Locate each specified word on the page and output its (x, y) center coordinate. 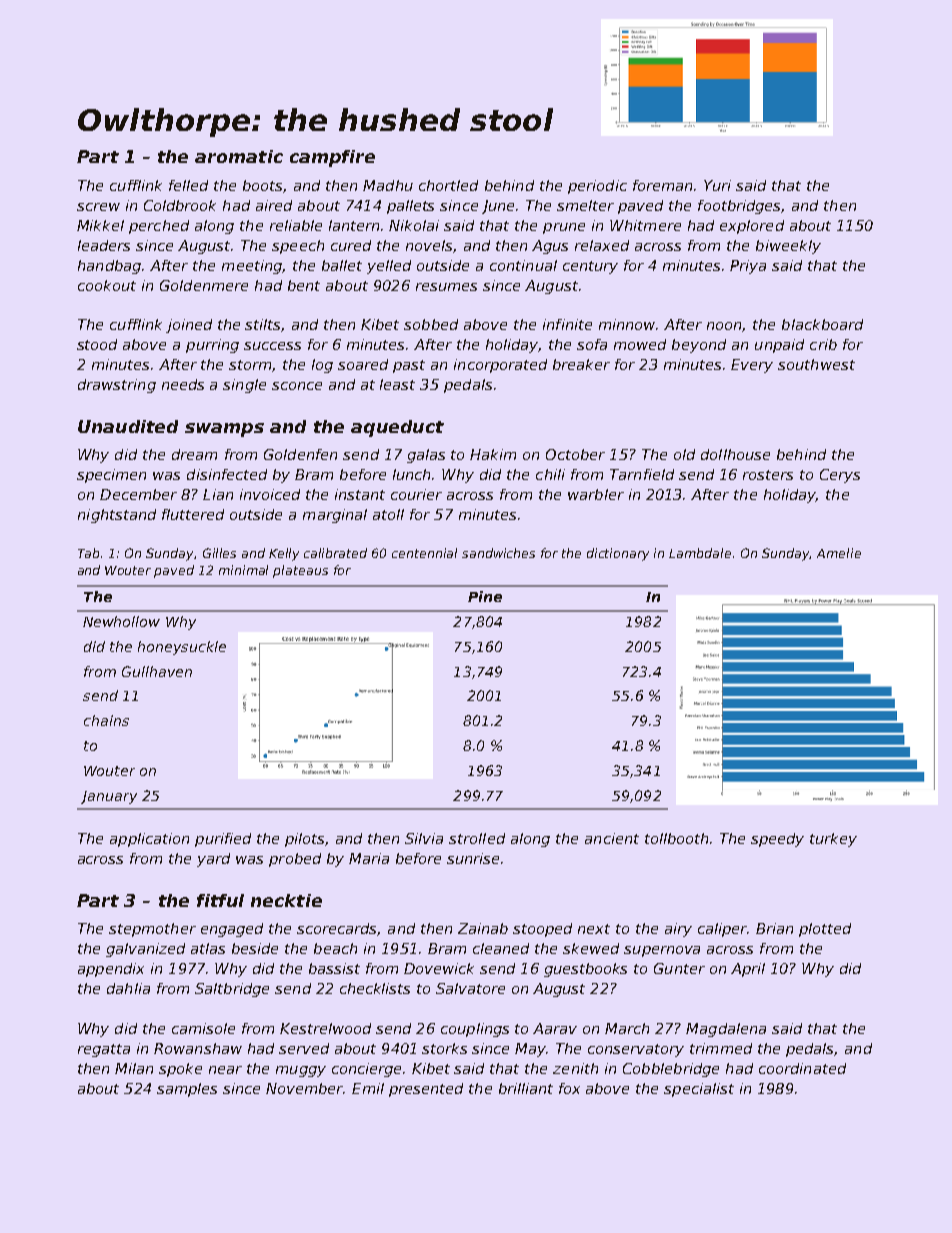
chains (106, 720)
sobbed (431, 324)
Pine (485, 596)
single (244, 386)
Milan (134, 1068)
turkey (833, 840)
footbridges (739, 207)
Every (752, 366)
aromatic (239, 156)
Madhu (388, 185)
